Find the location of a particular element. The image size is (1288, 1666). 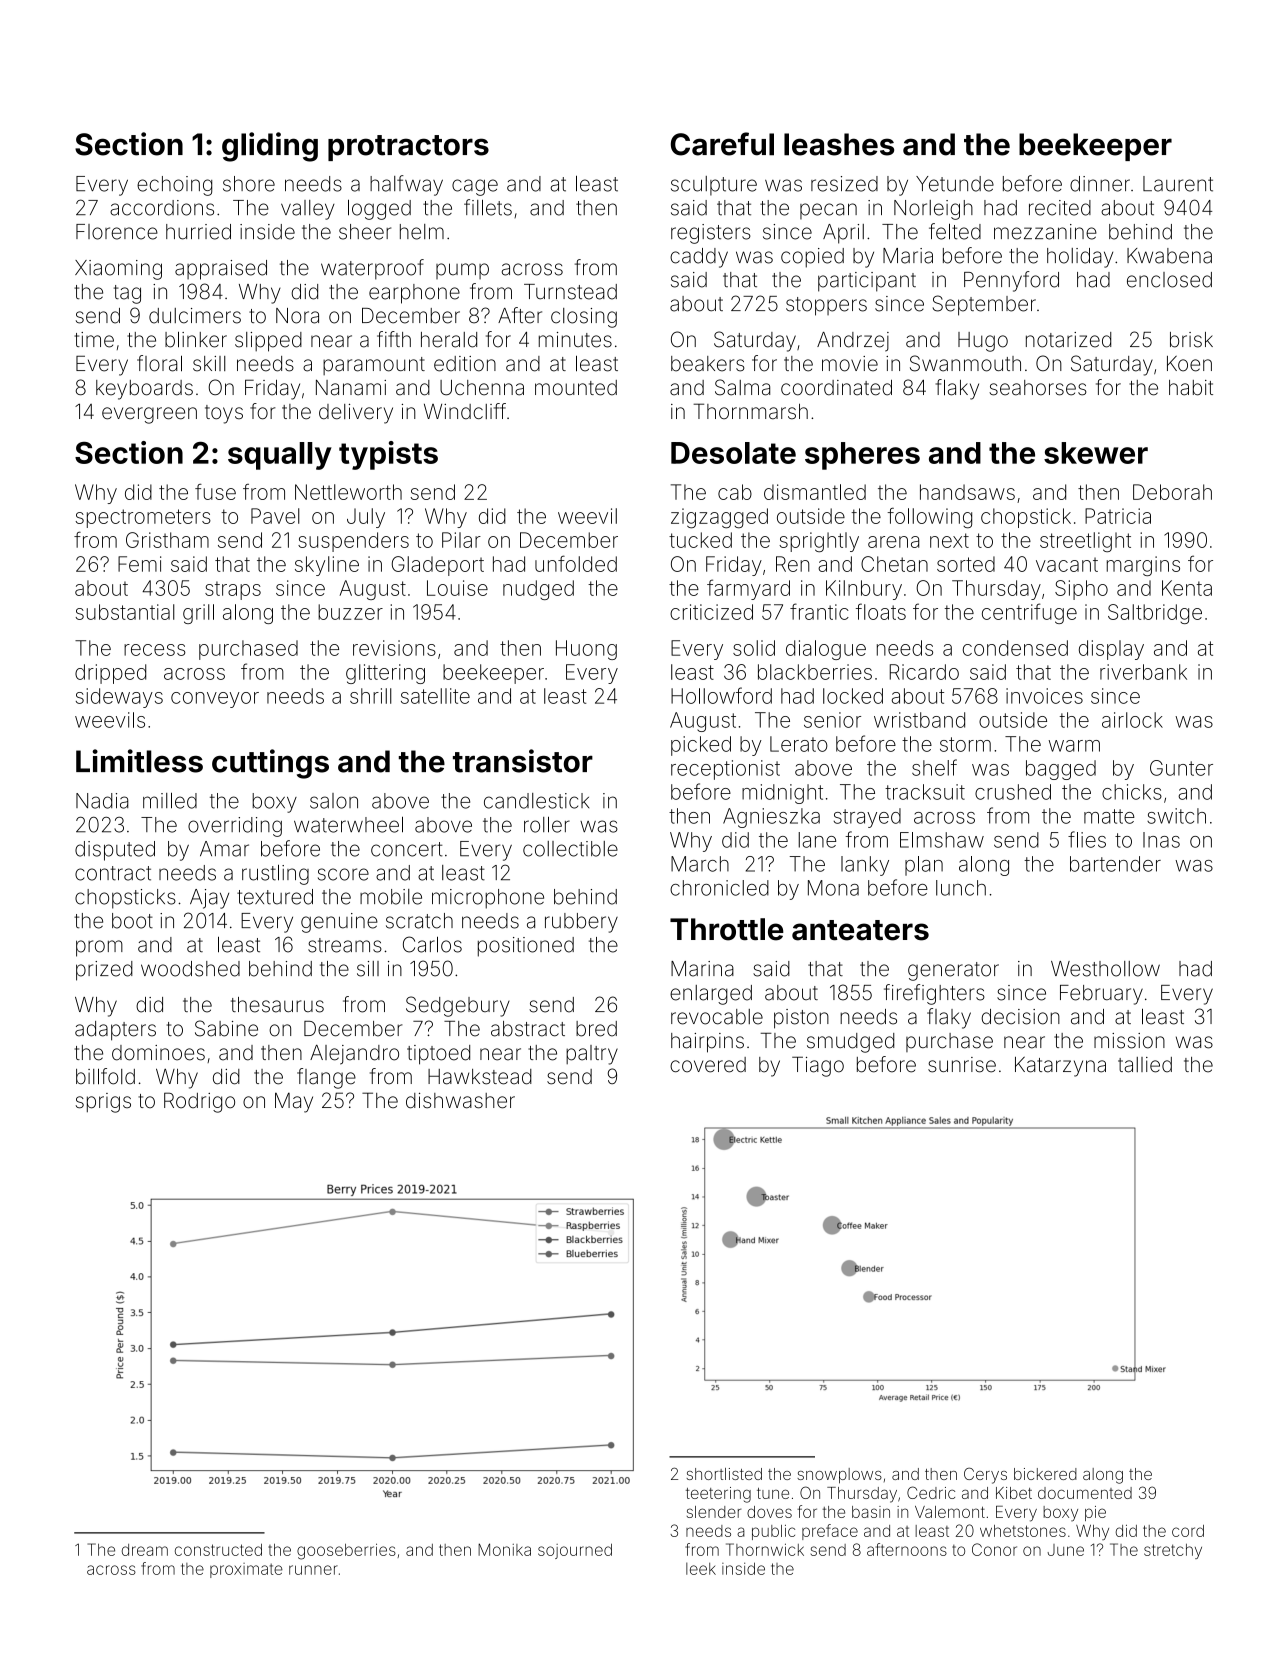

dinner is located at coordinates (1100, 184).
